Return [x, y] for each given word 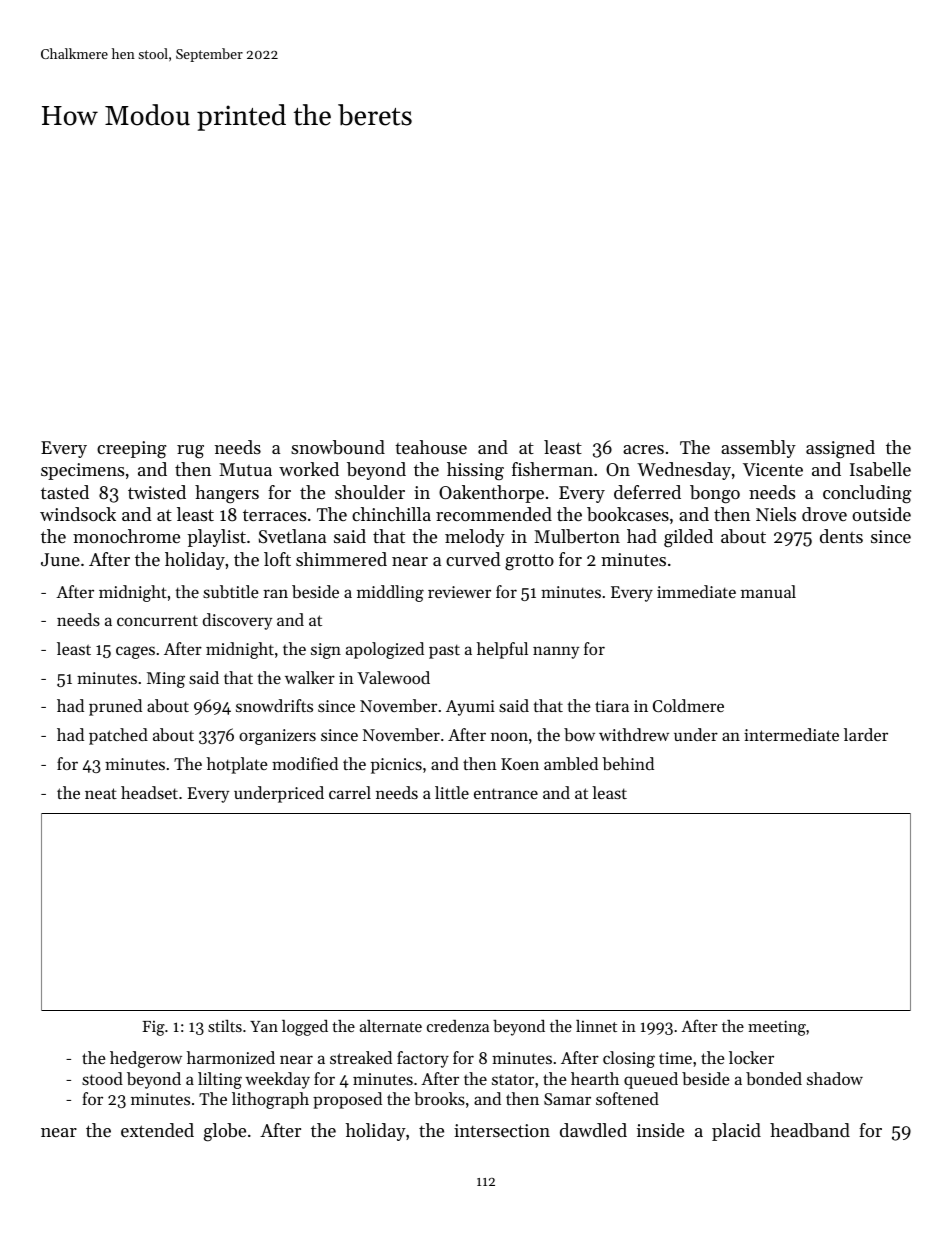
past [444, 651]
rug [190, 452]
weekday [277, 1080]
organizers [277, 737]
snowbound [338, 447]
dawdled [593, 1130]
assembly [758, 449]
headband [810, 1130]
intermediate [791, 734]
